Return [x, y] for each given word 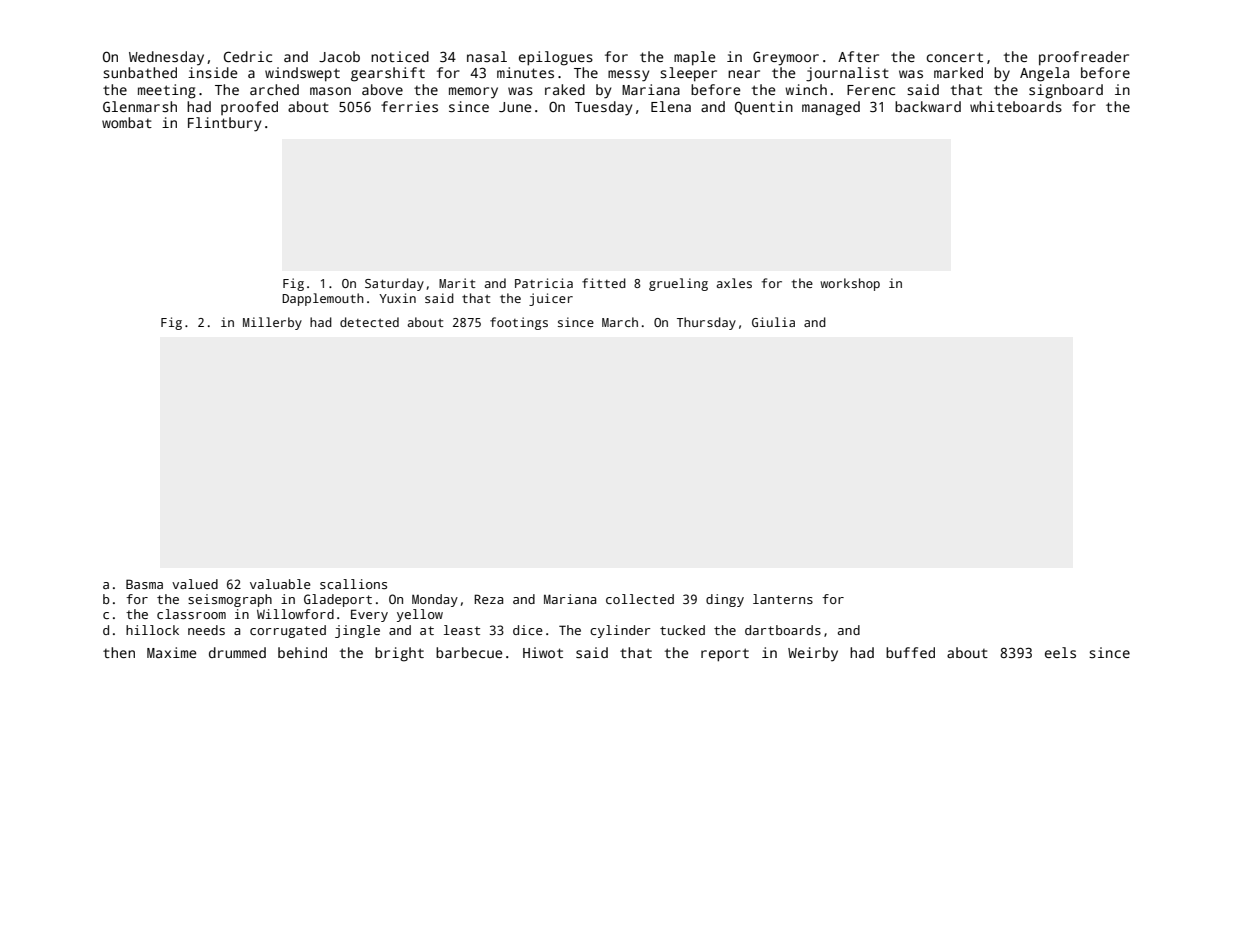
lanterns [783, 599]
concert [955, 57]
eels [1060, 652]
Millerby [272, 323]
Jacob [339, 56]
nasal [487, 56]
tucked [682, 630]
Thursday [706, 323]
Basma [144, 584]
